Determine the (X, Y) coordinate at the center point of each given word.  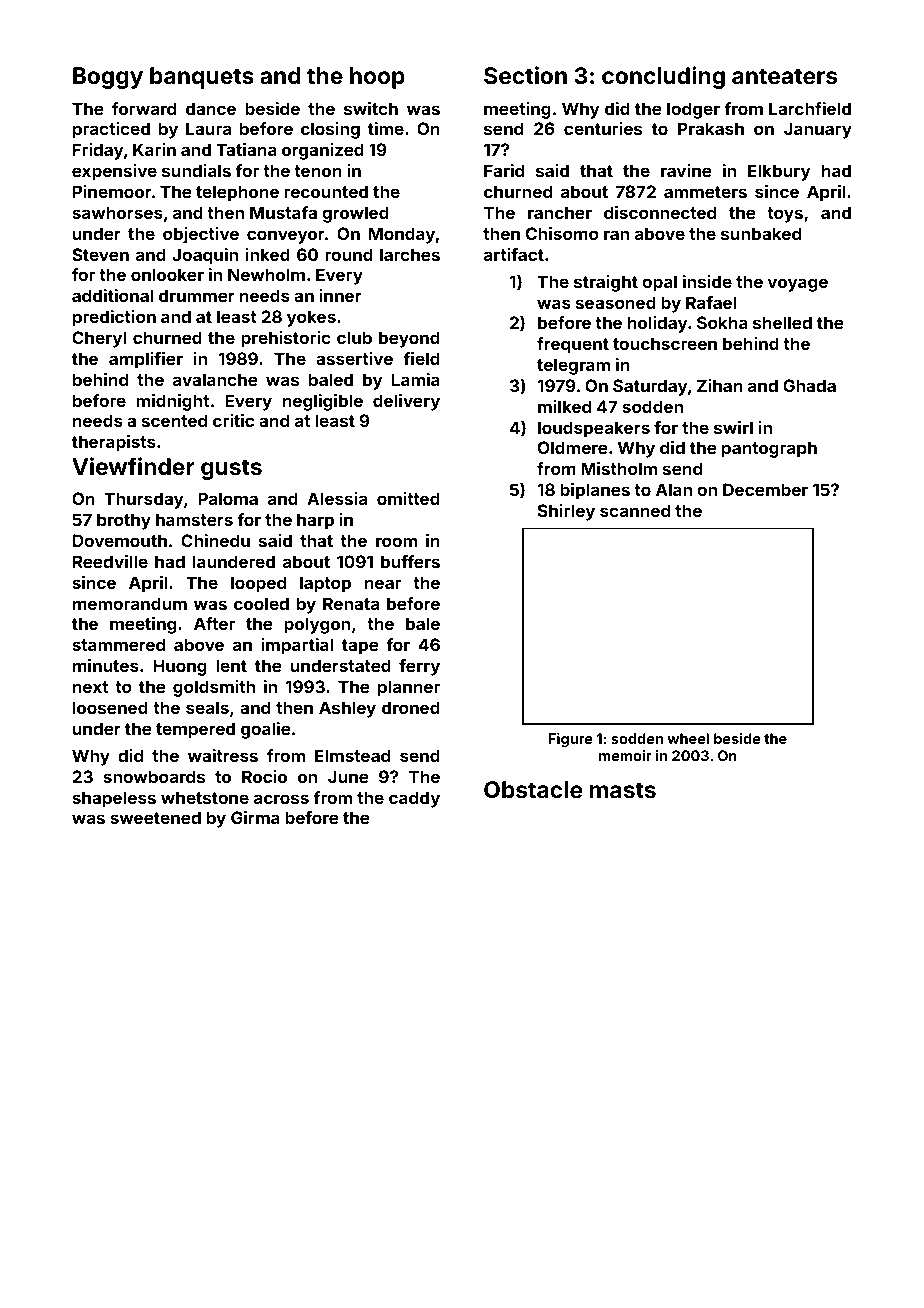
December (765, 489)
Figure (571, 740)
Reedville (110, 561)
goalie (266, 730)
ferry (419, 667)
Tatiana (246, 149)
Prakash (711, 128)
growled (355, 214)
